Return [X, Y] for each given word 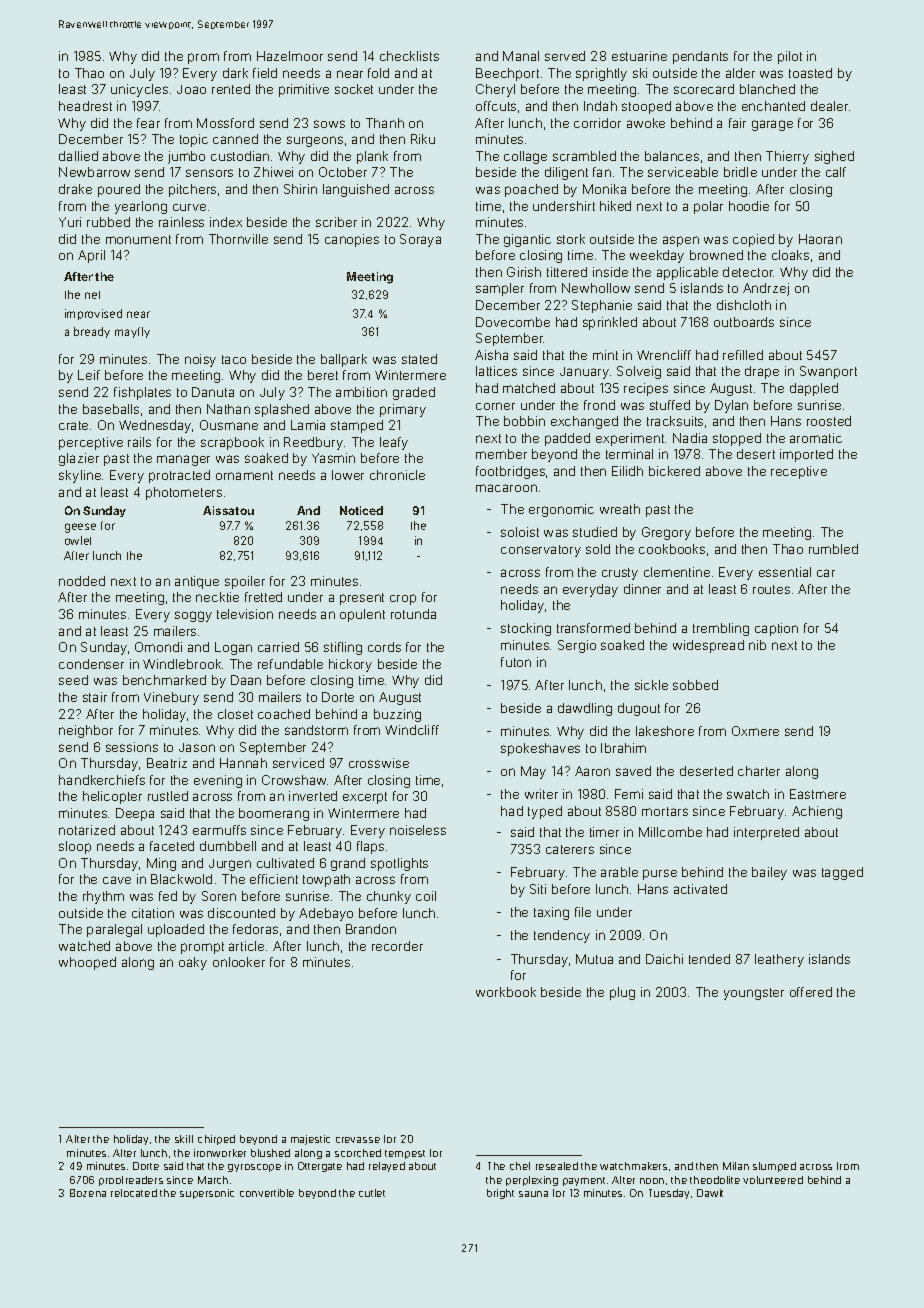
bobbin [524, 421]
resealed [557, 1166]
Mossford [225, 123]
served [565, 56]
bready [92, 332]
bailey [769, 873]
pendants [700, 57]
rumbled [833, 549]
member [501, 454]
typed [545, 812]
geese [80, 528]
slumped [774, 1167]
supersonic [207, 1194]
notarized [87, 830]
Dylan [731, 406]
